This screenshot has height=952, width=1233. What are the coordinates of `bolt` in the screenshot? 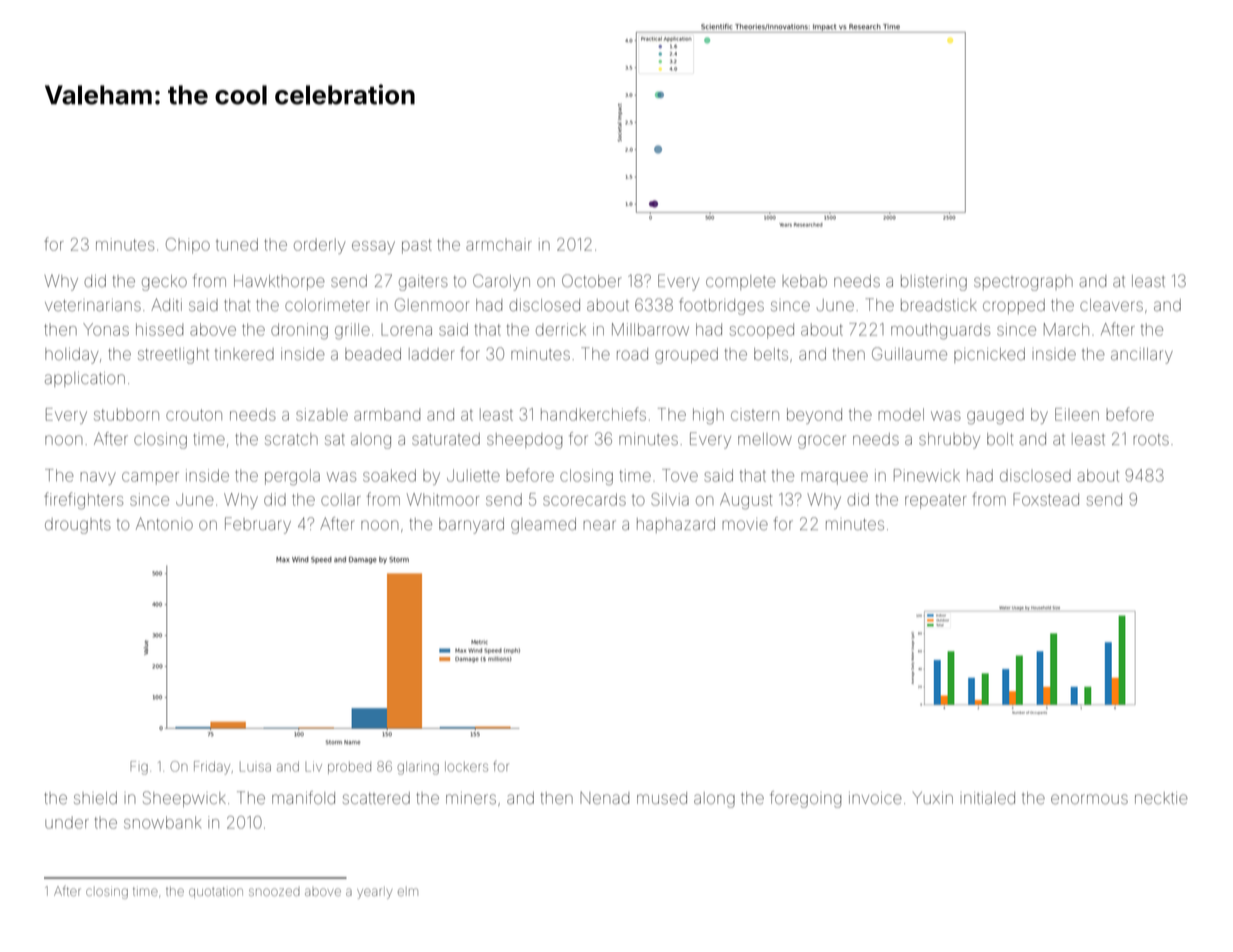 It's located at (1000, 439).
